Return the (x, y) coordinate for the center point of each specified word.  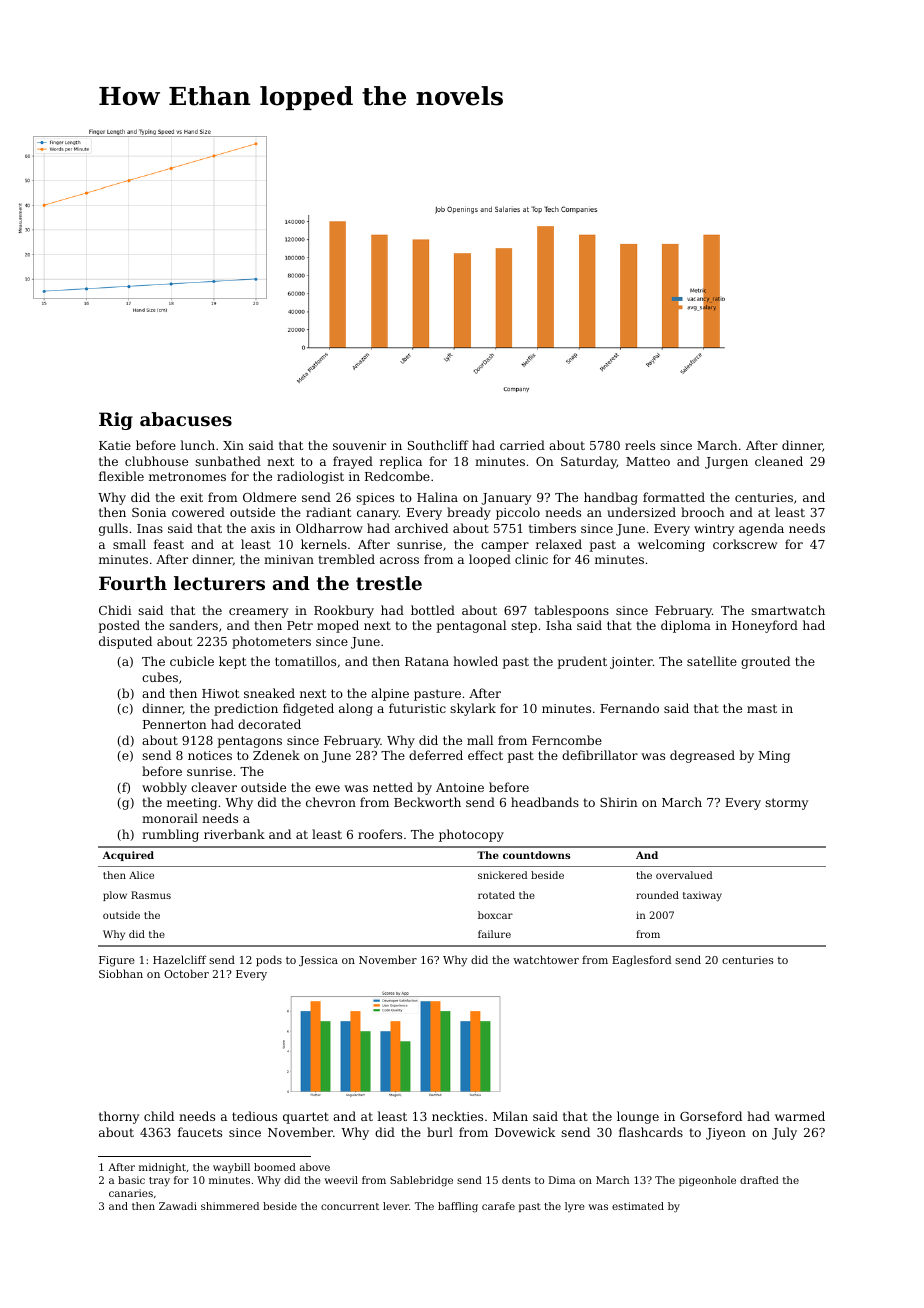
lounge (638, 1117)
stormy (786, 804)
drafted (759, 1180)
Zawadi (178, 1206)
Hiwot (220, 693)
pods (269, 961)
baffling (458, 1207)
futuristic (417, 708)
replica (401, 462)
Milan (510, 1116)
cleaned (779, 461)
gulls (113, 529)
